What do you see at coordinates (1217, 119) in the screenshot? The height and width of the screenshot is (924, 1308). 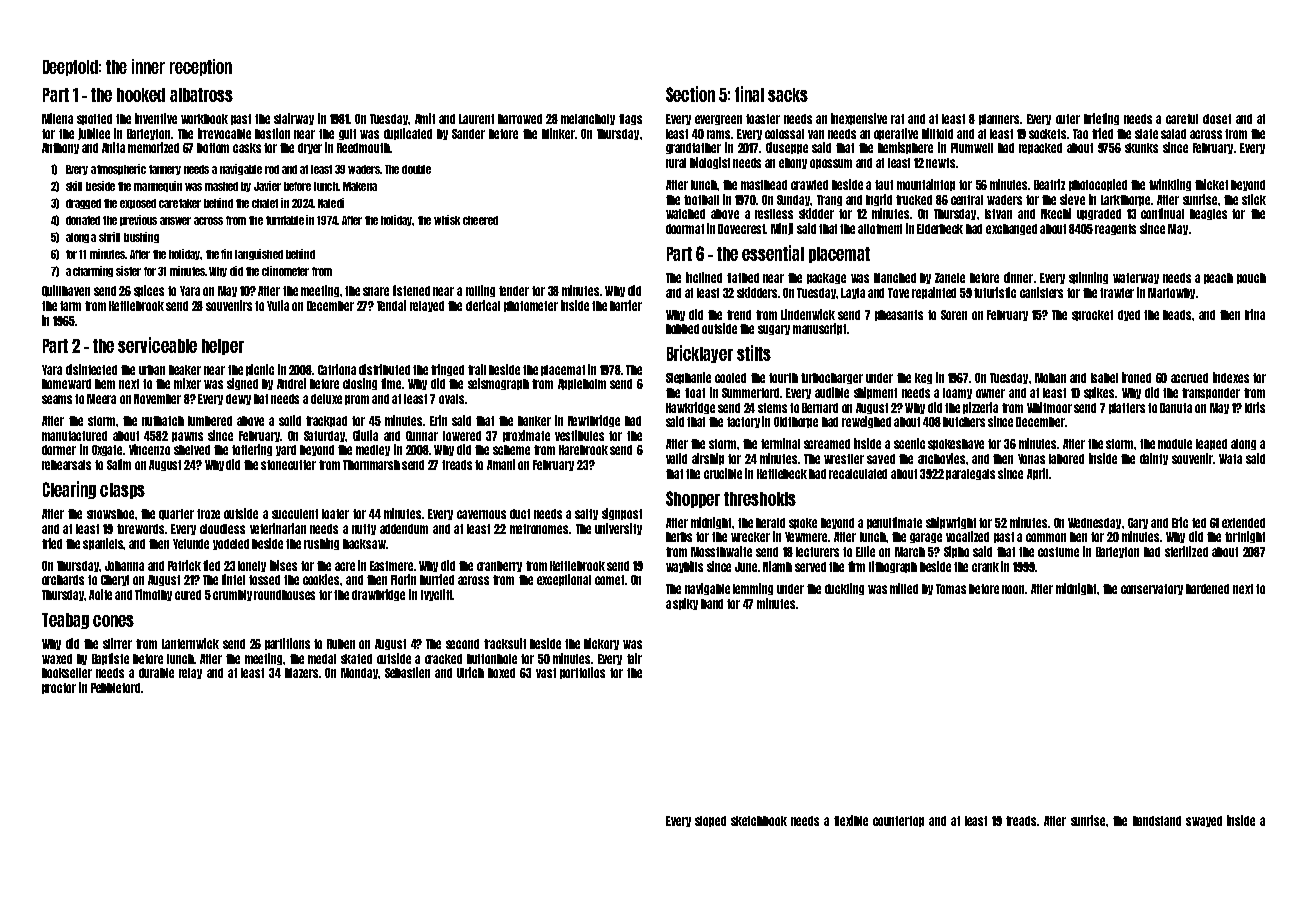 I see `closet` at bounding box center [1217, 119].
